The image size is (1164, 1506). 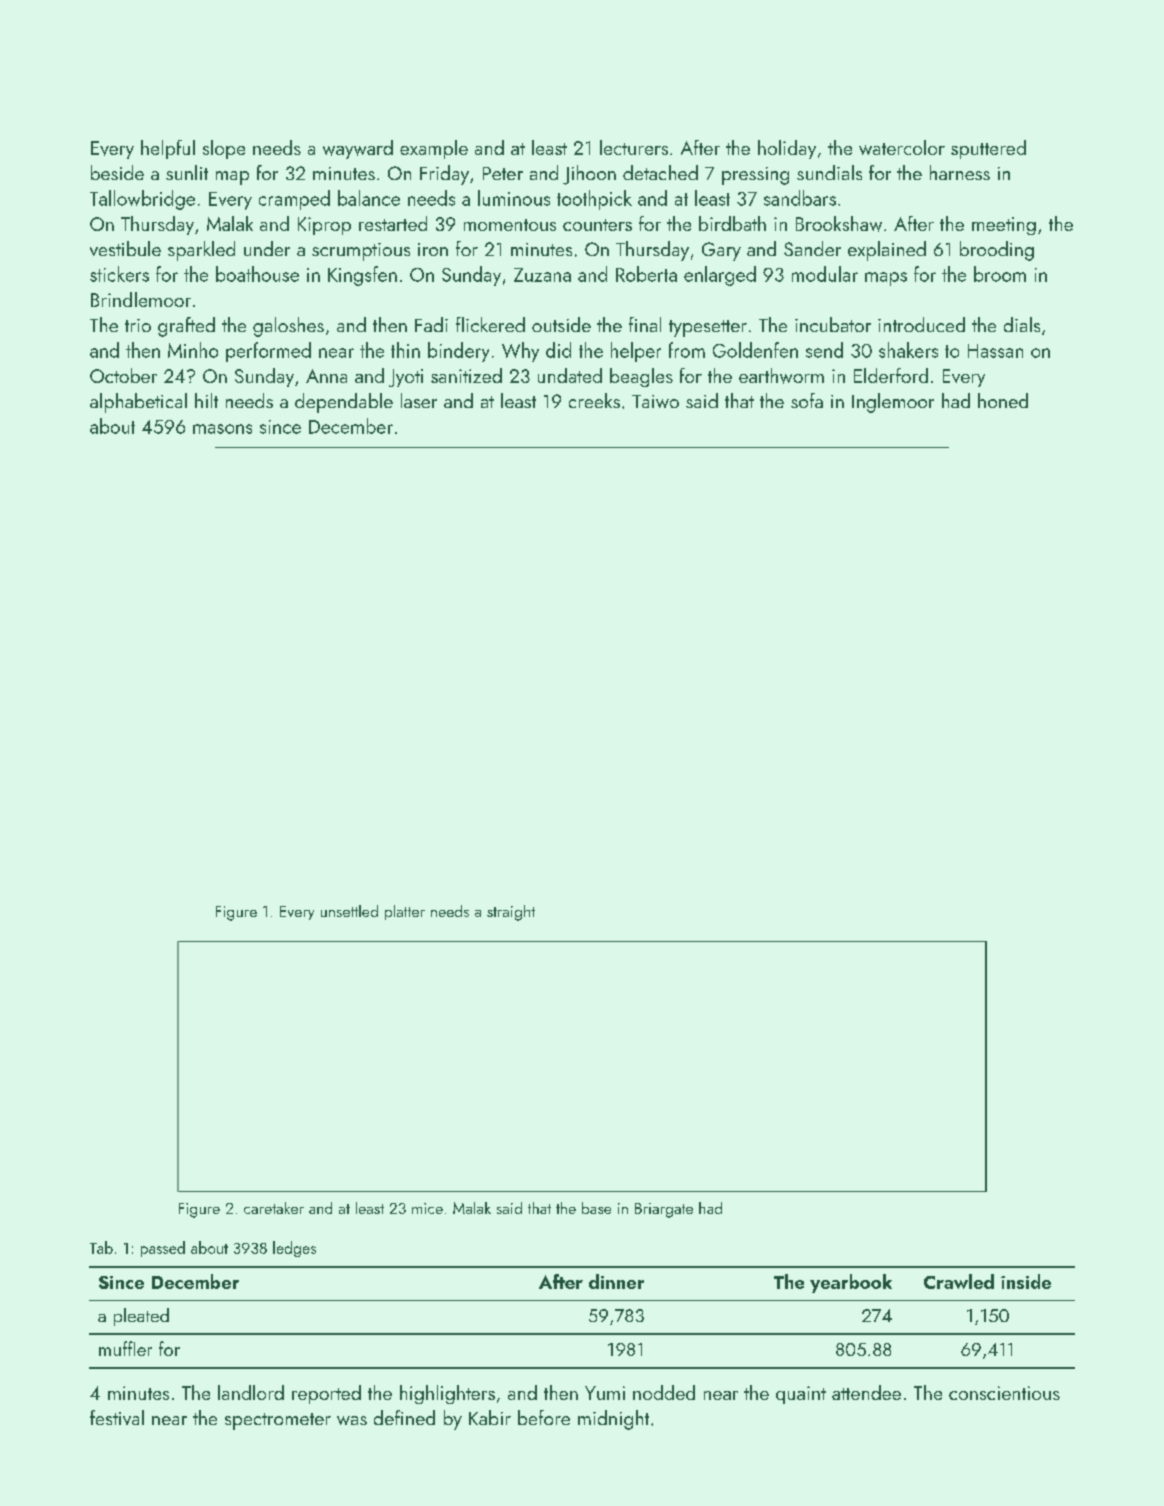 I want to click on slope, so click(x=224, y=149).
